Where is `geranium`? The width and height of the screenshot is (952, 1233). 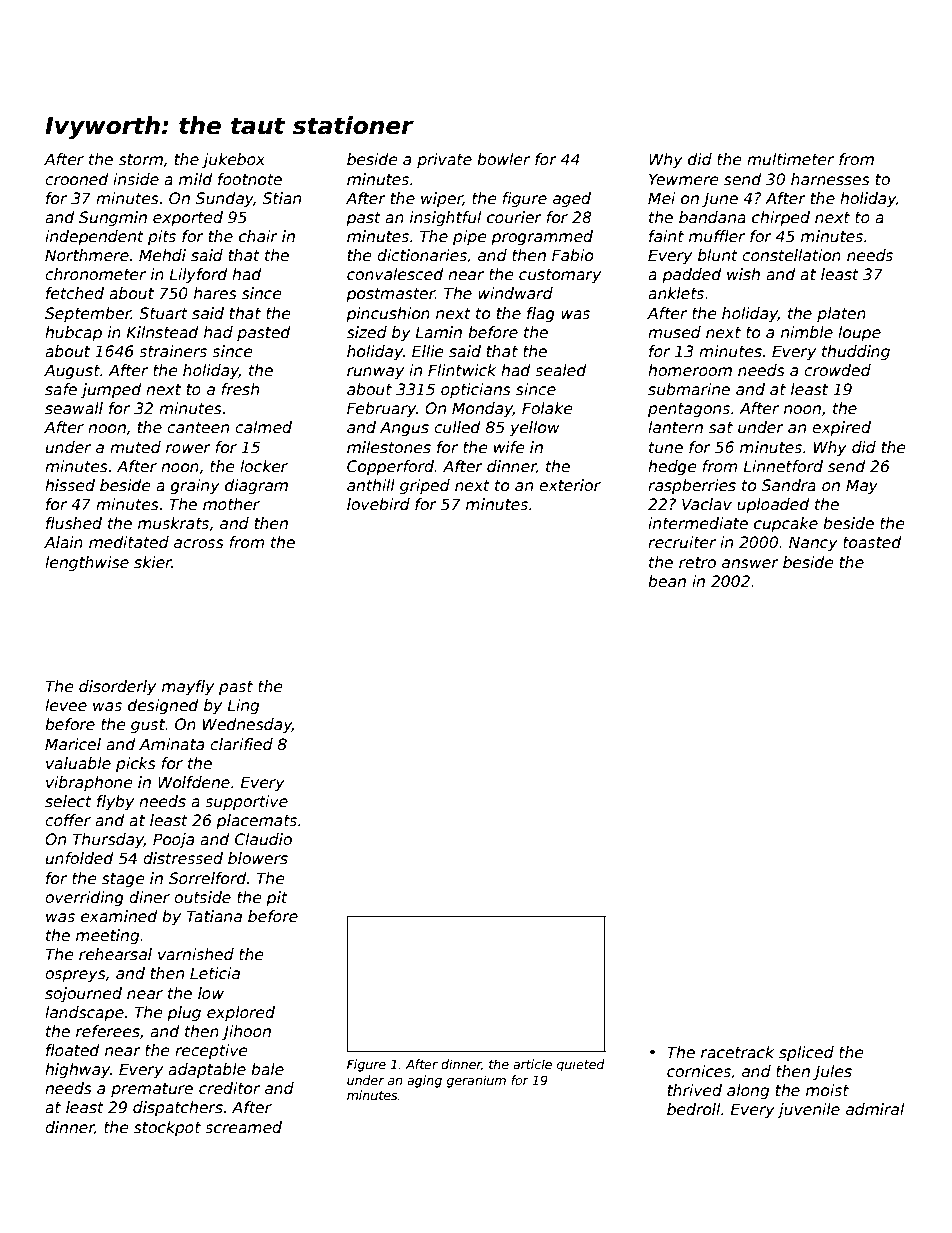 geranium is located at coordinates (476, 1081).
